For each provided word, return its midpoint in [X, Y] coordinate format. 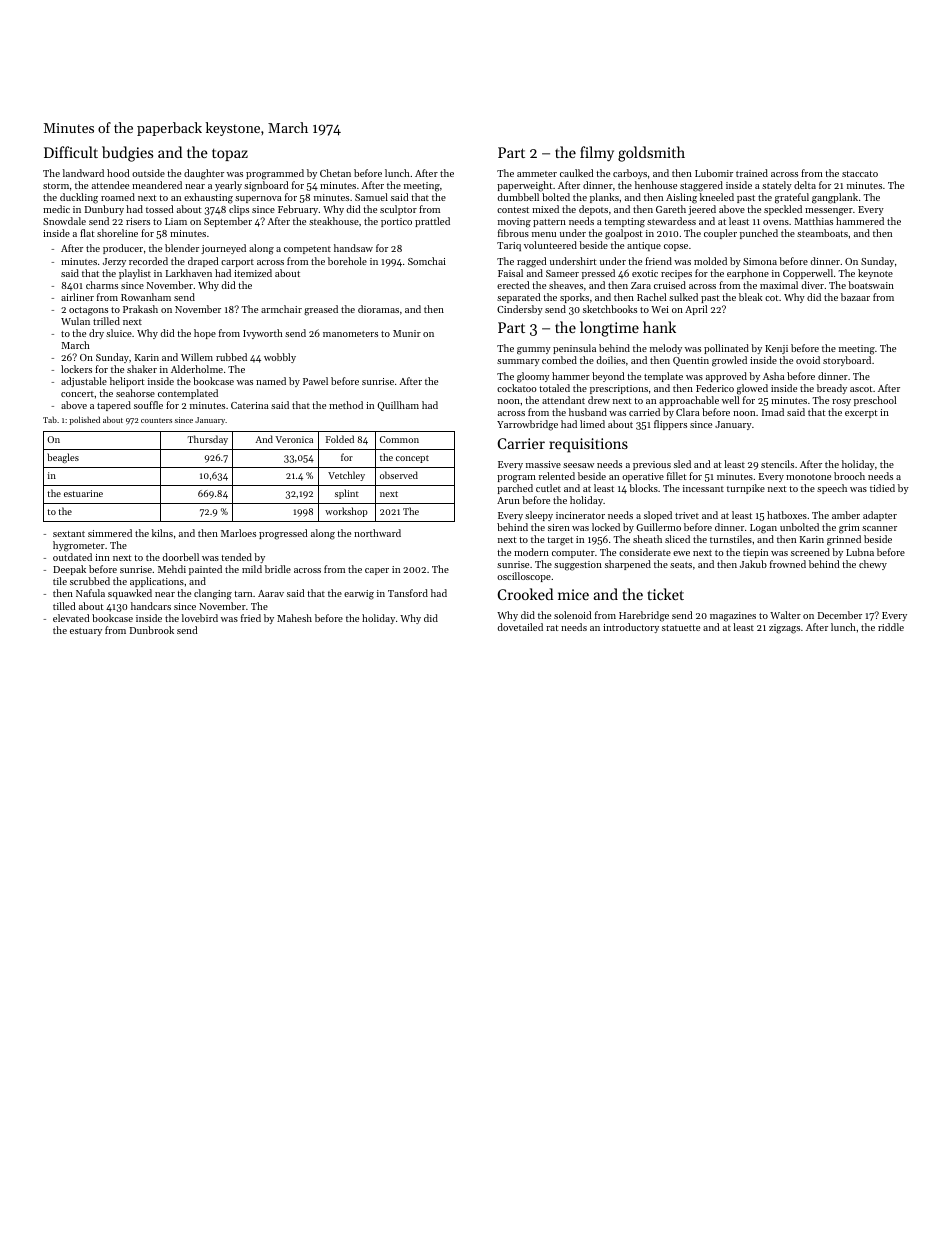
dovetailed [520, 627]
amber [846, 515]
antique [644, 246]
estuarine [83, 493]
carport [237, 263]
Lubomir [714, 173]
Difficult [71, 152]
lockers [76, 369]
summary [518, 362]
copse [676, 247]
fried [251, 618]
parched [515, 489]
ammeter [537, 174]
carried [644, 412]
